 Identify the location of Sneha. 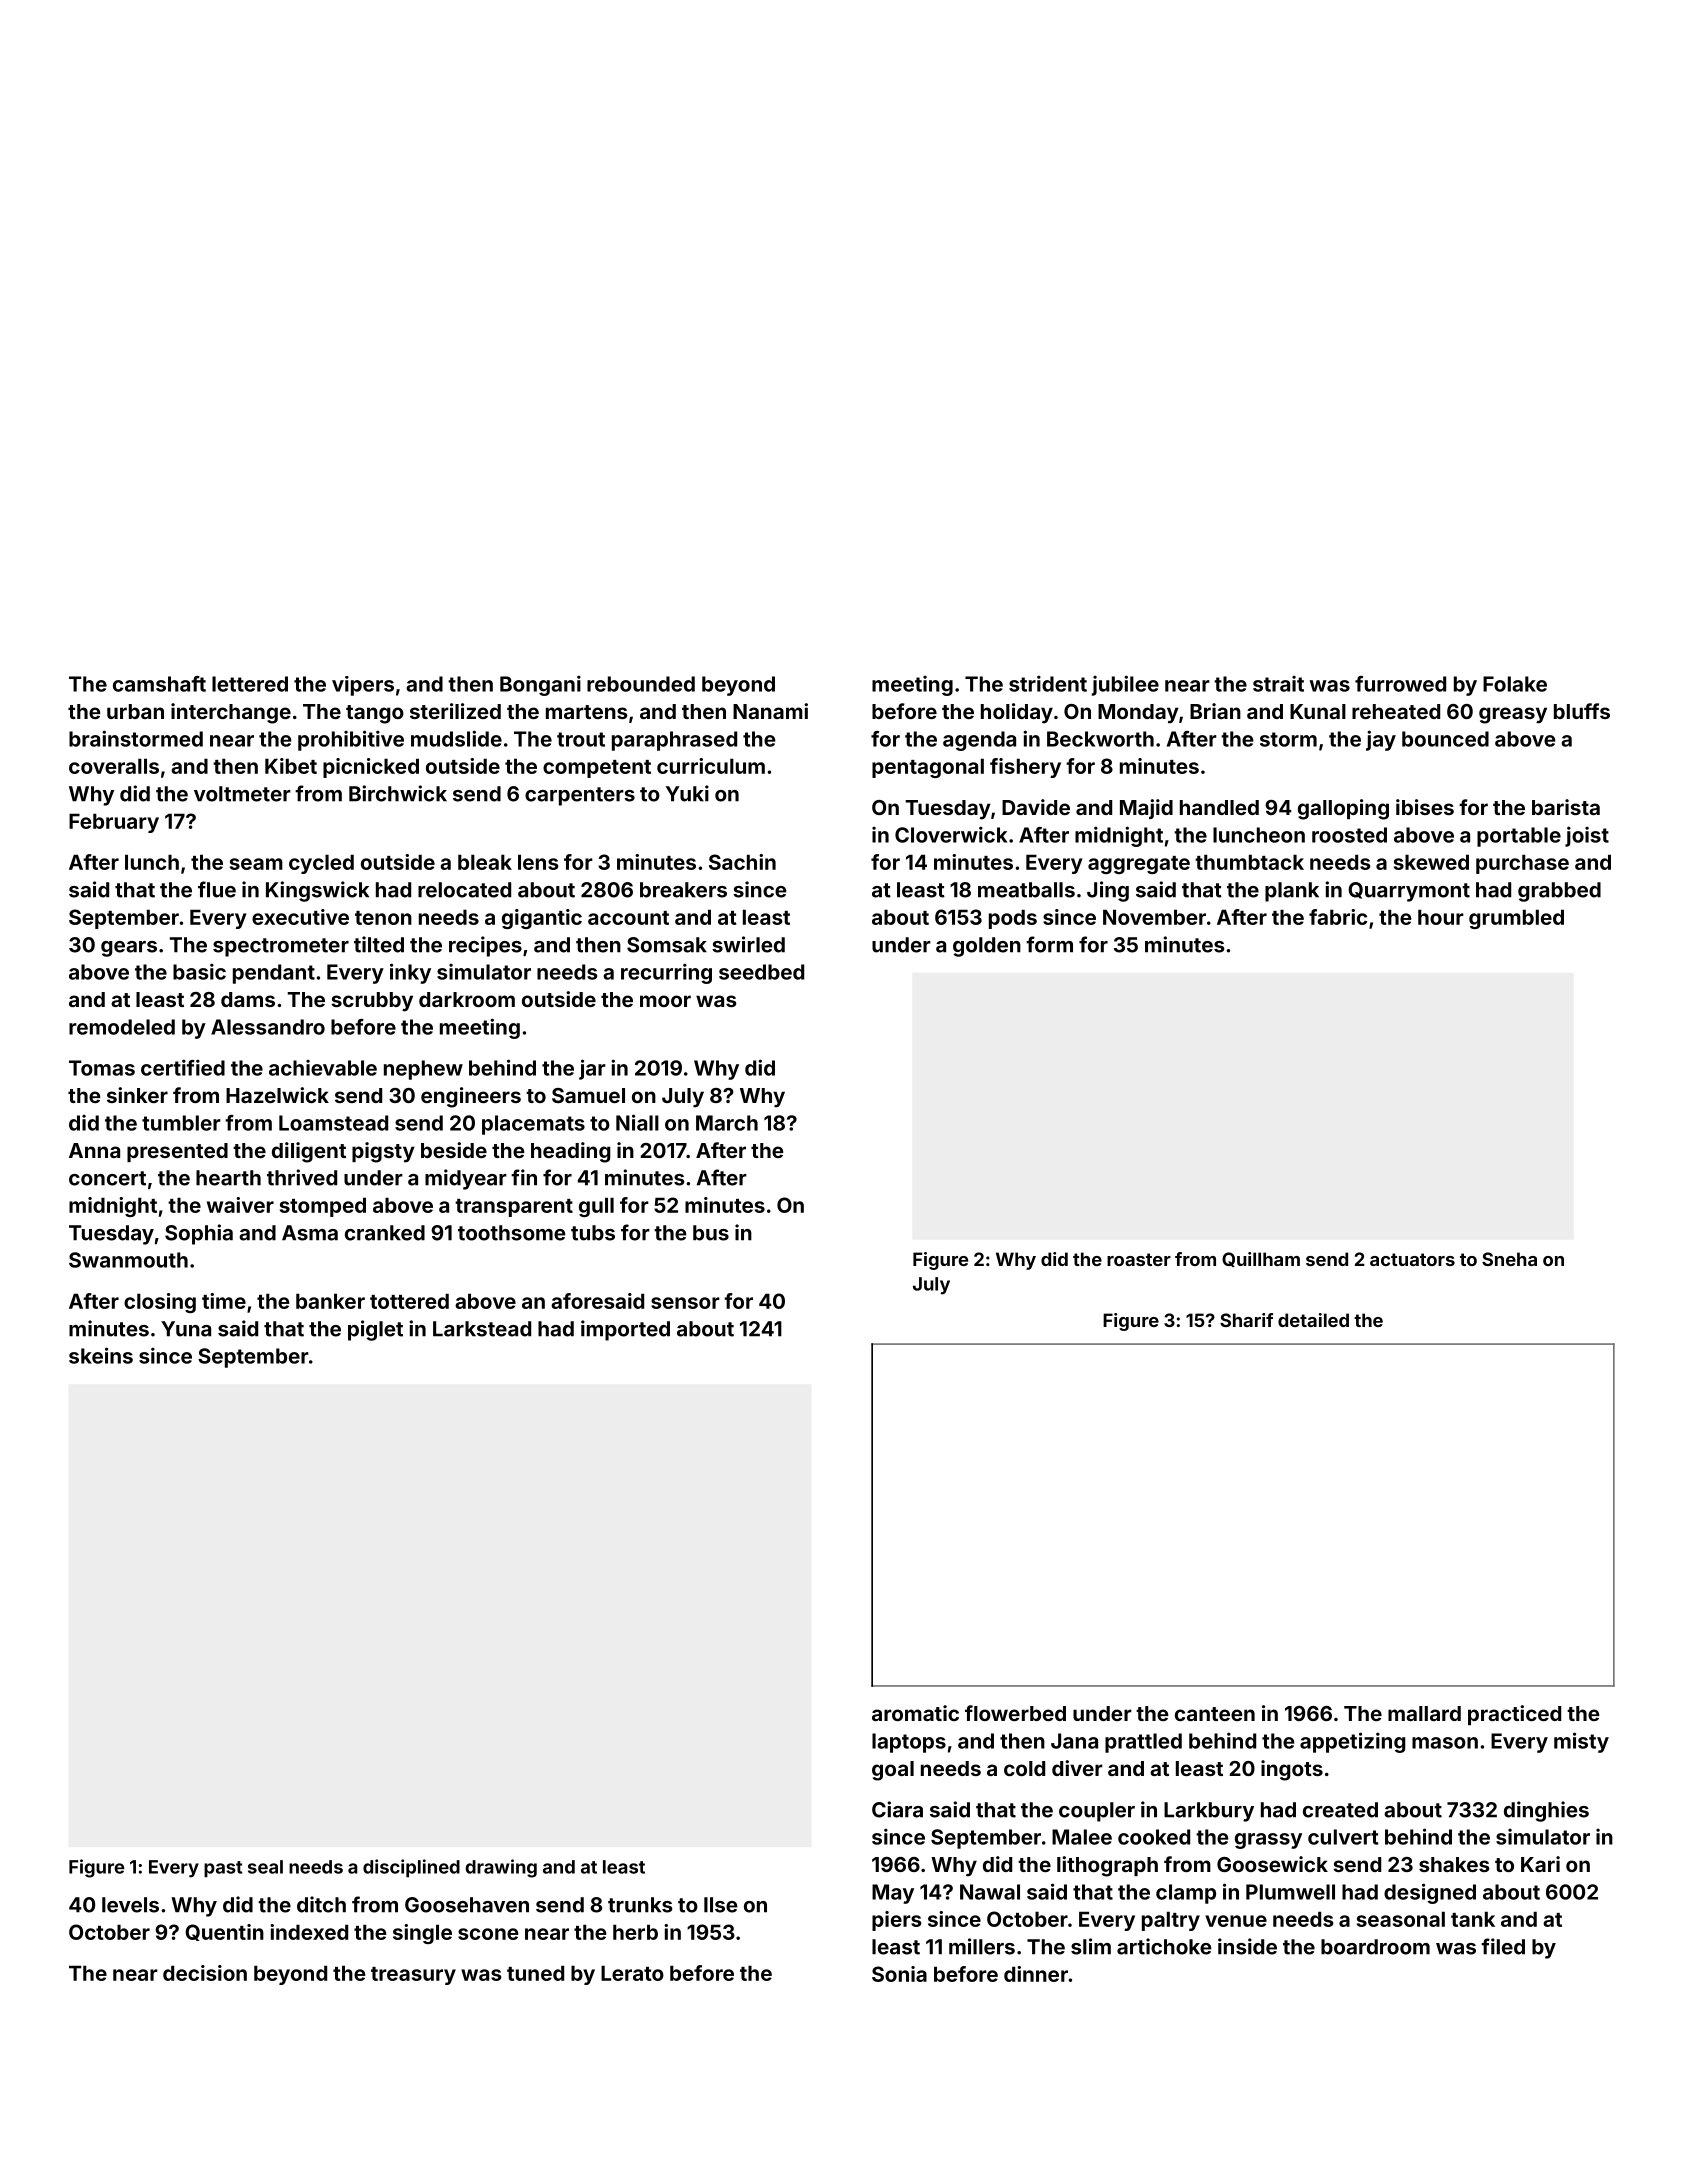
(1509, 1259).
